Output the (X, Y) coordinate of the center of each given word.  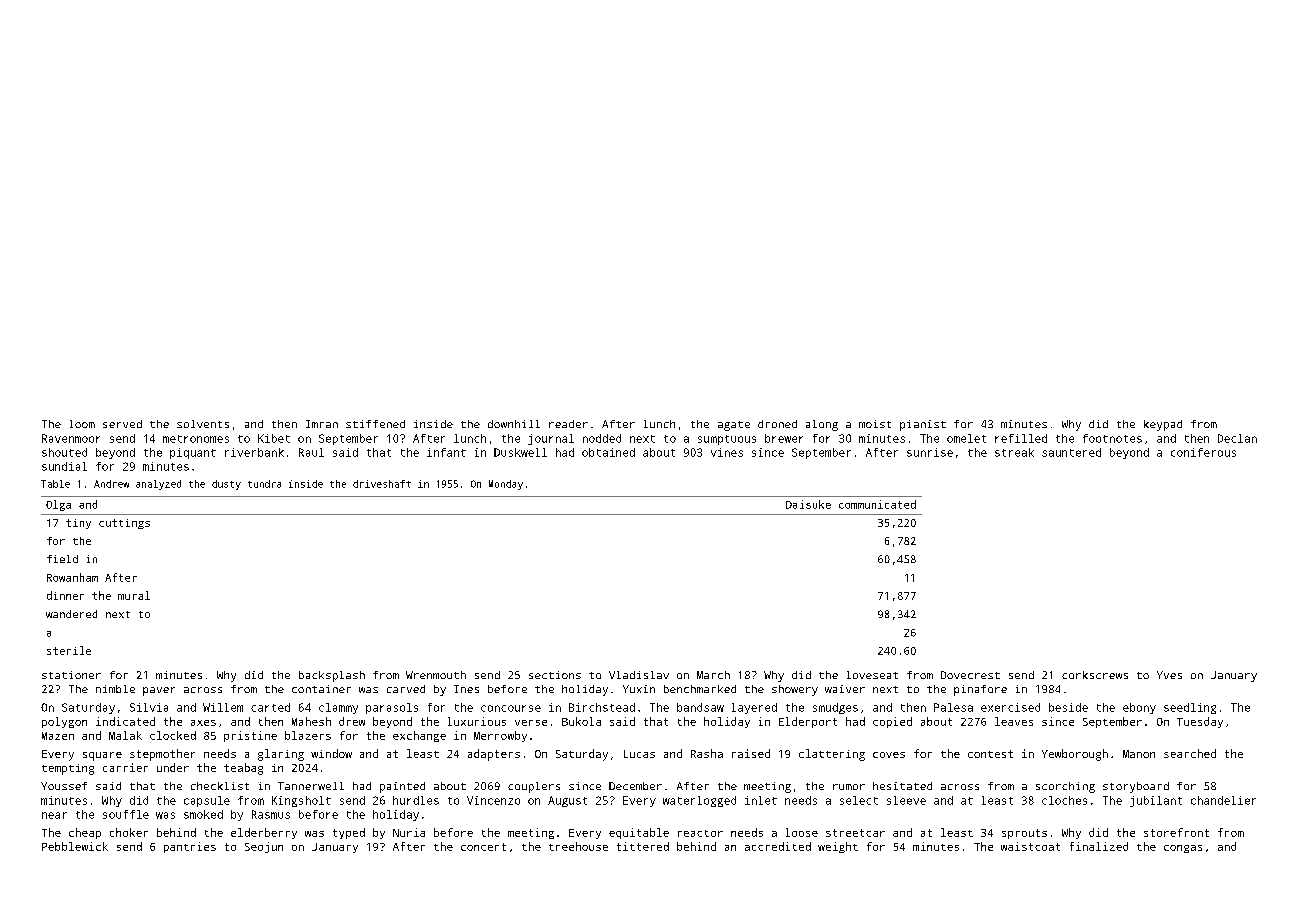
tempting (68, 769)
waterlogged (699, 801)
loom (82, 424)
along (822, 425)
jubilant (1156, 801)
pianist (923, 425)
